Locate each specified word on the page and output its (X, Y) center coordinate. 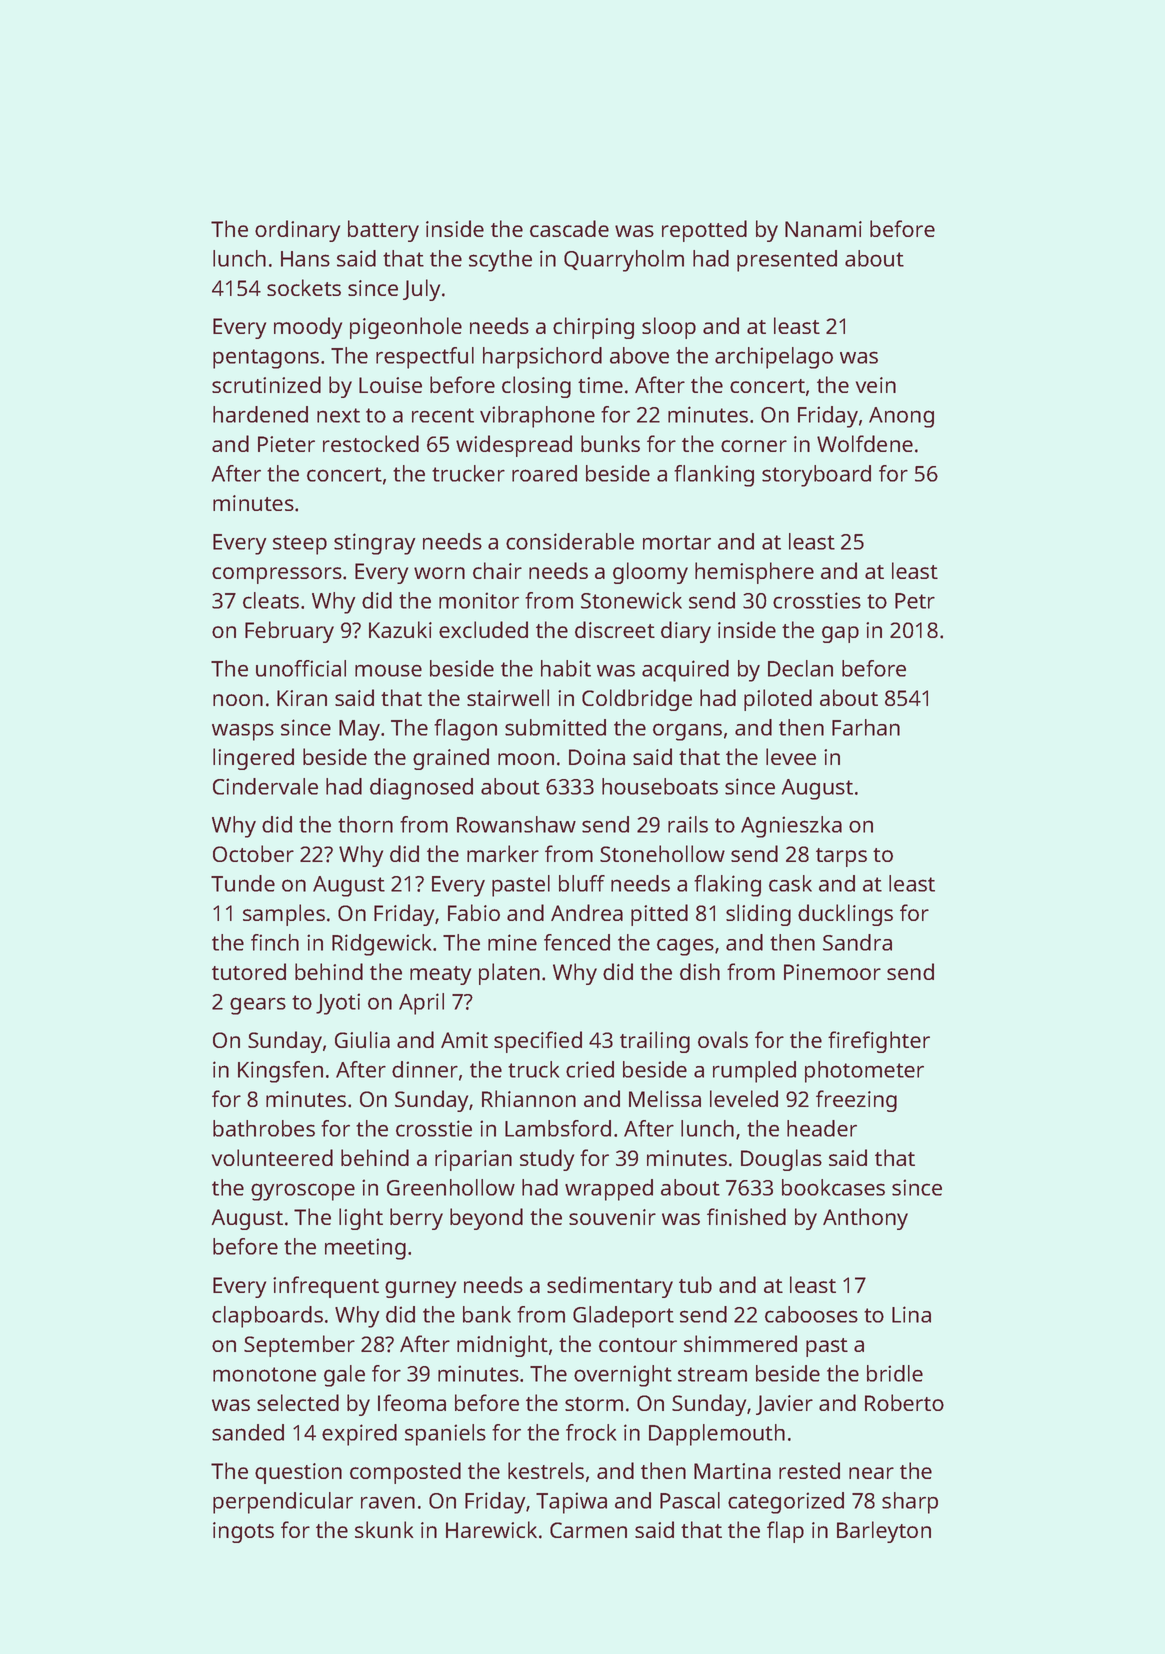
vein (876, 385)
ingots (243, 1532)
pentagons (266, 359)
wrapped (609, 1190)
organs (687, 732)
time (600, 385)
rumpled (754, 1072)
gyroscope (303, 1192)
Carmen (588, 1530)
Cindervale (265, 786)
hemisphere (754, 573)
